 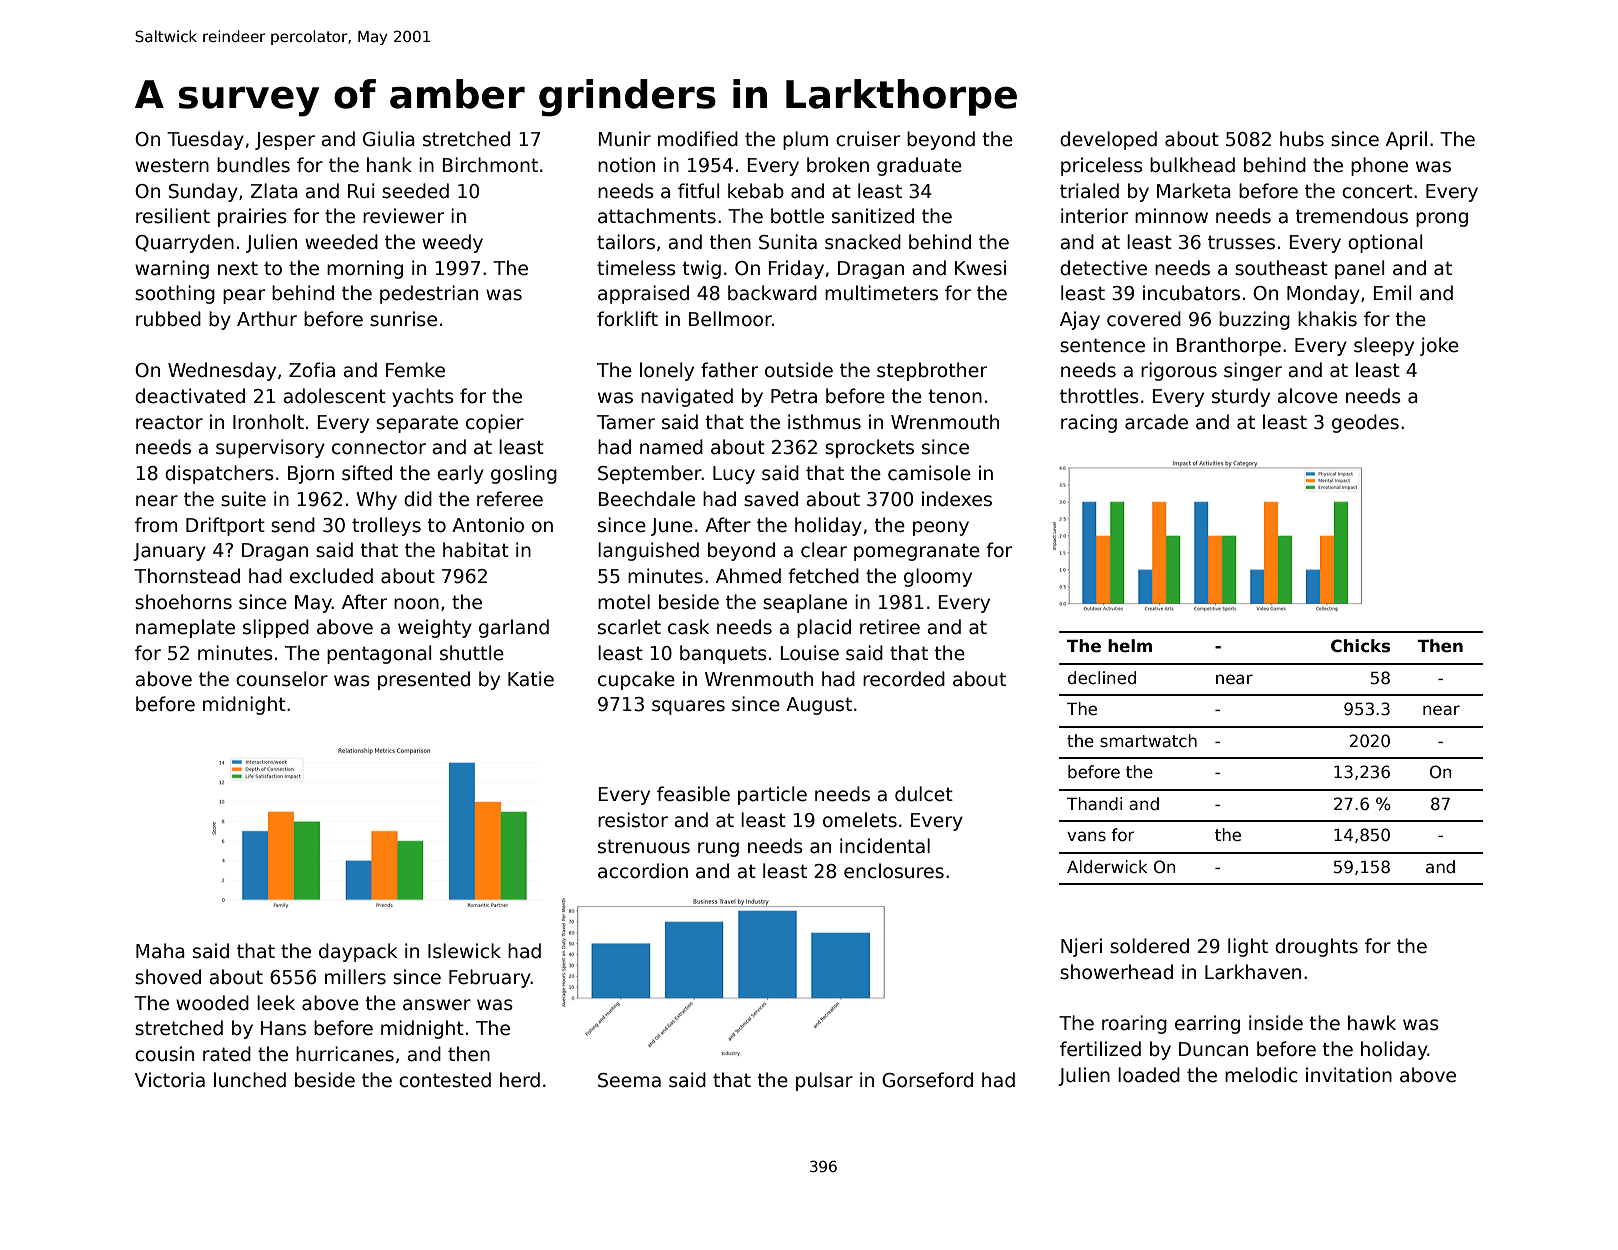 What do you see at coordinates (190, 396) in the screenshot?
I see `deactivated` at bounding box center [190, 396].
